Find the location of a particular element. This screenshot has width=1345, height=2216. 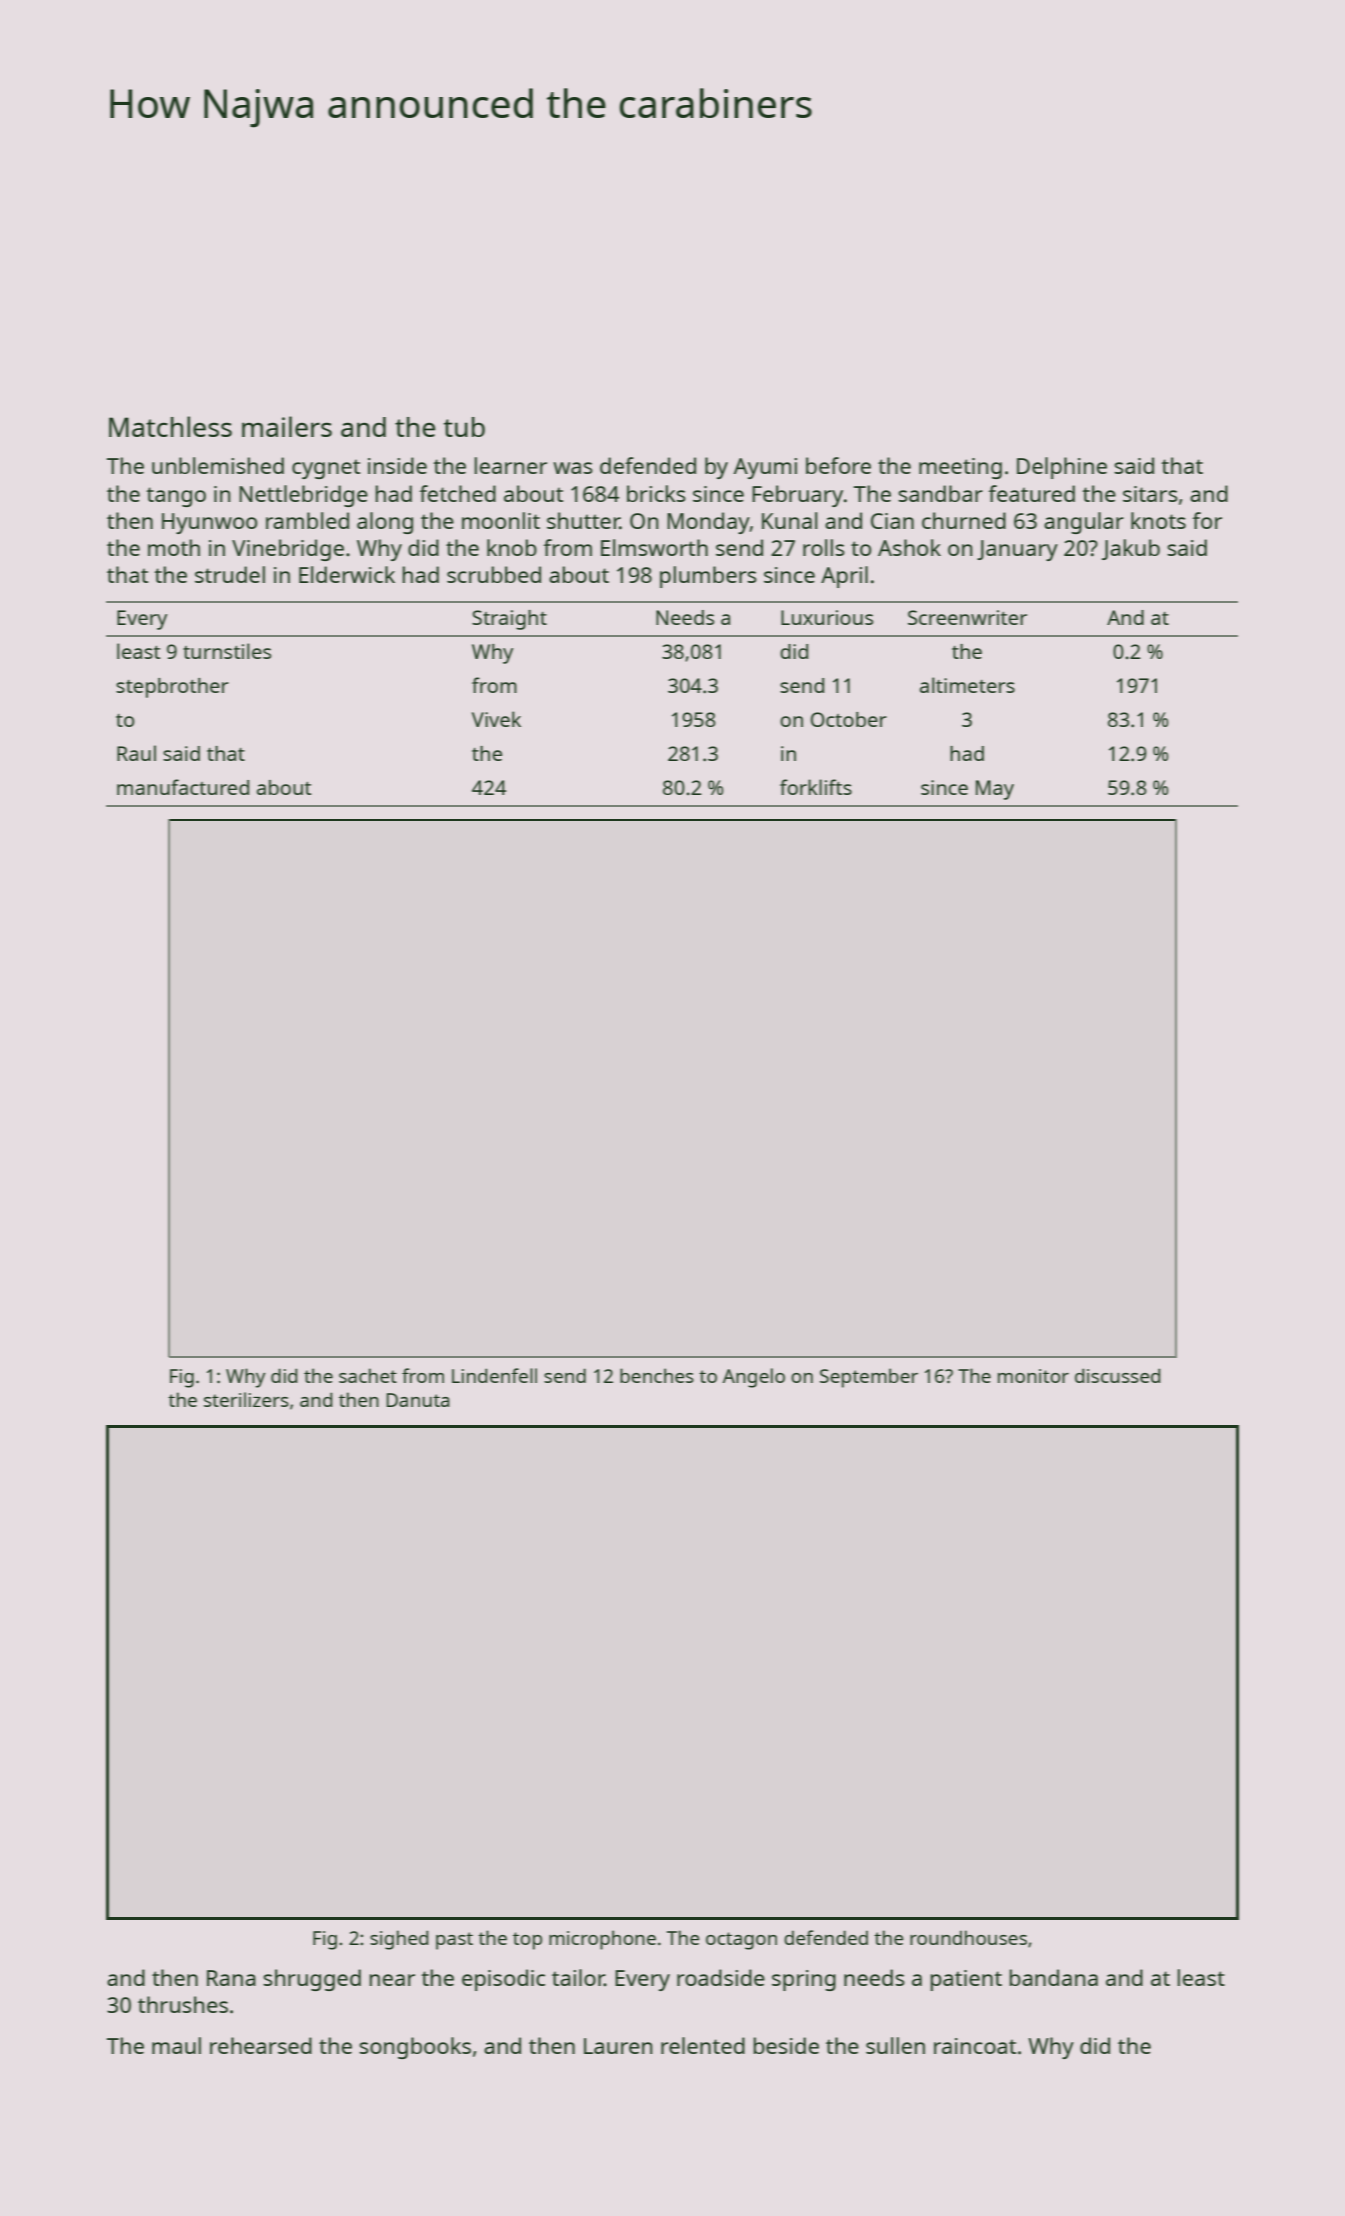

benches is located at coordinates (657, 1375).
